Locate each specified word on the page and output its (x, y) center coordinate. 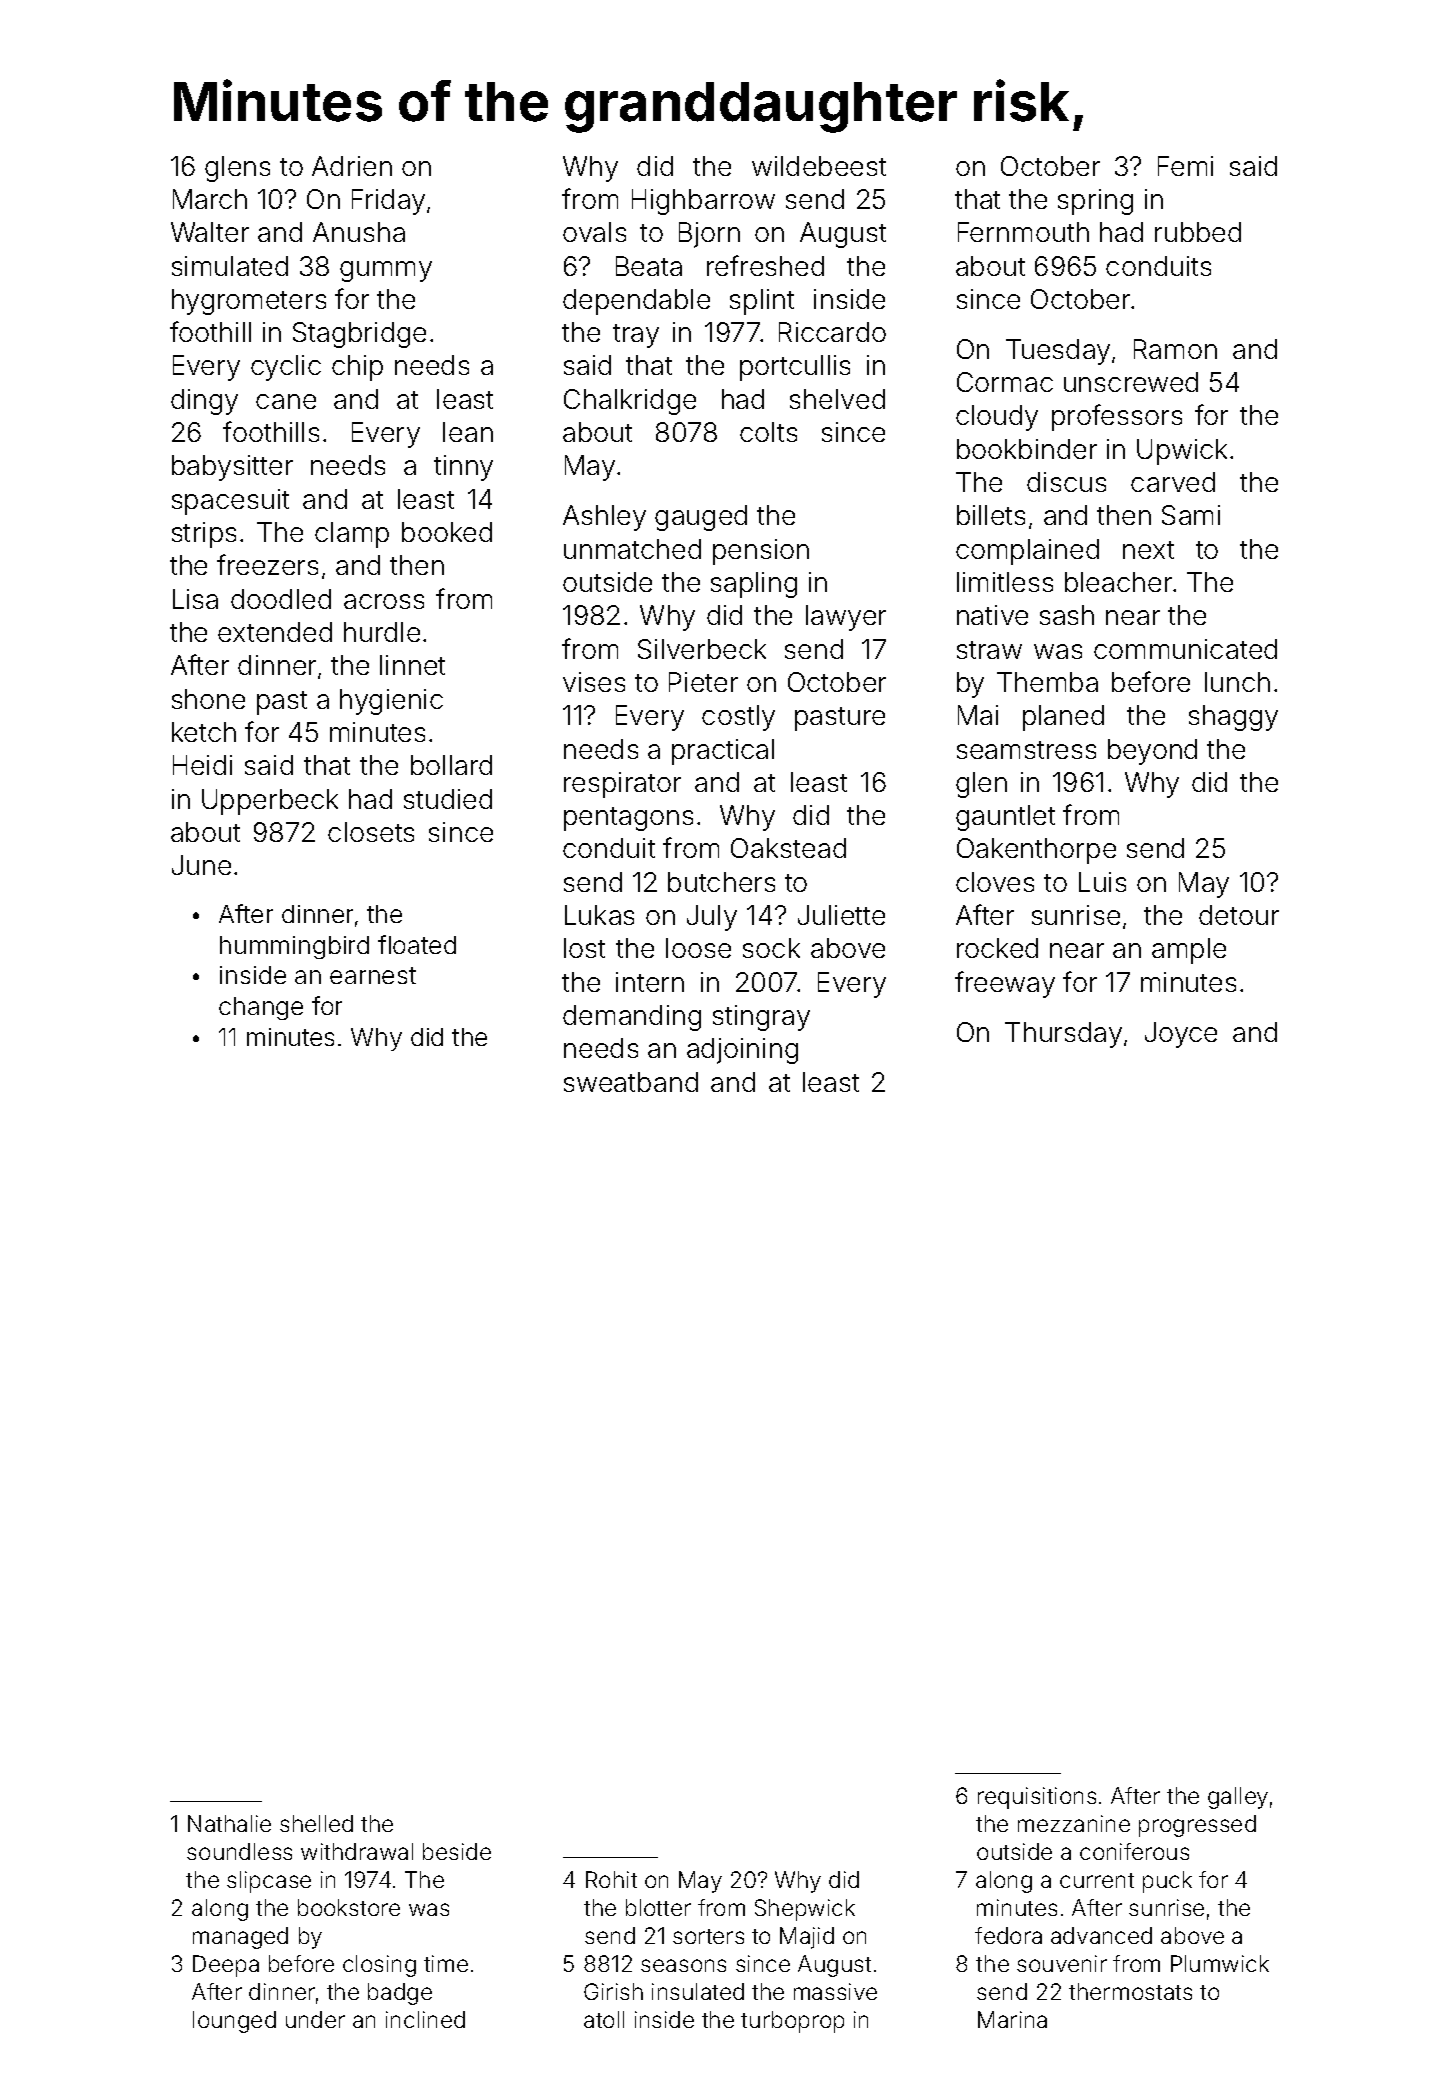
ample (1189, 951)
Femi (1185, 166)
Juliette (841, 915)
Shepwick (805, 1910)
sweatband (631, 1082)
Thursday (1063, 1035)
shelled (316, 1823)
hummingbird (294, 947)
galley (1238, 1798)
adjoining (742, 1051)
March (210, 199)
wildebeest (819, 166)
